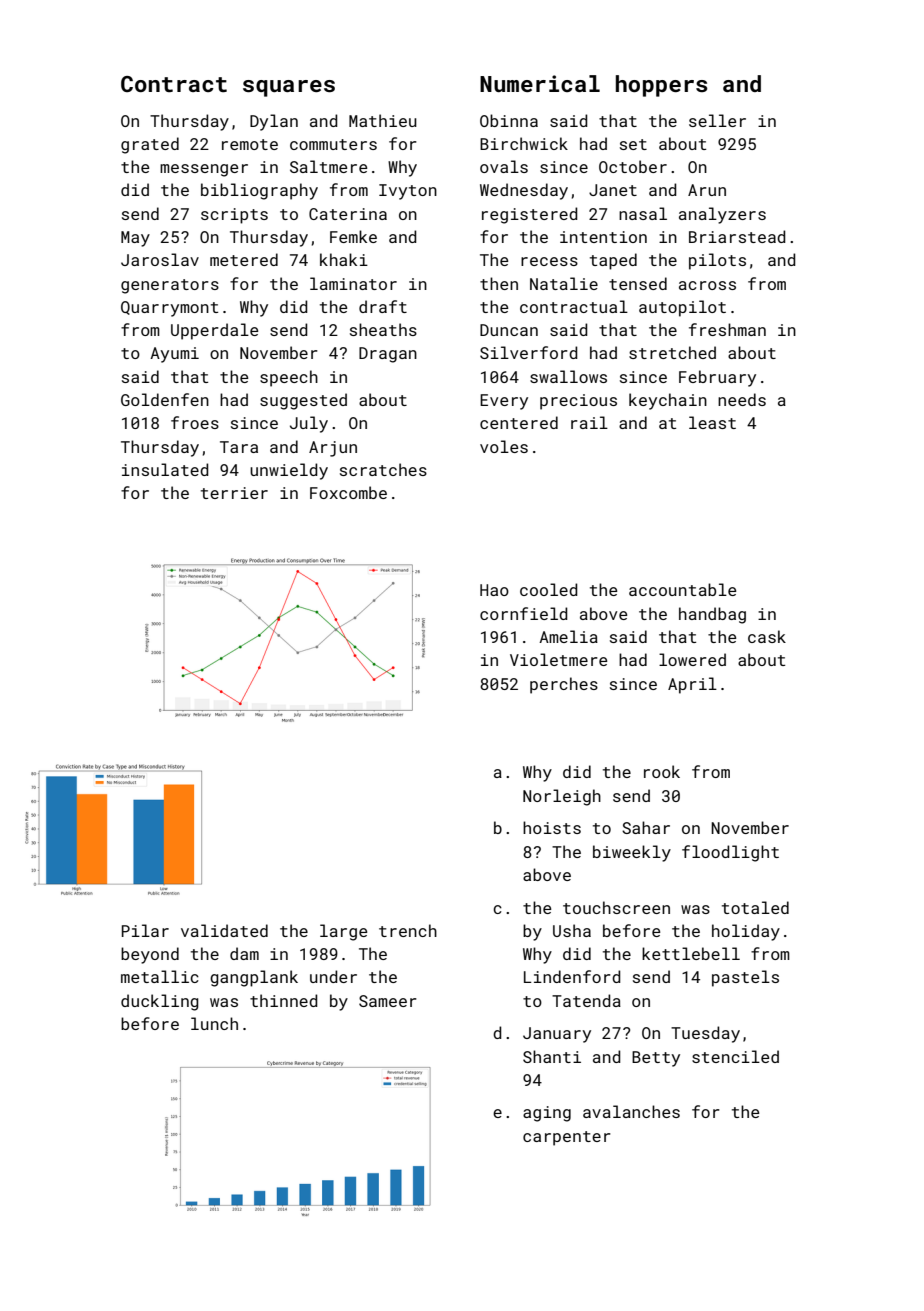  What do you see at coordinates (662, 86) in the page?
I see `hoppers` at bounding box center [662, 86].
